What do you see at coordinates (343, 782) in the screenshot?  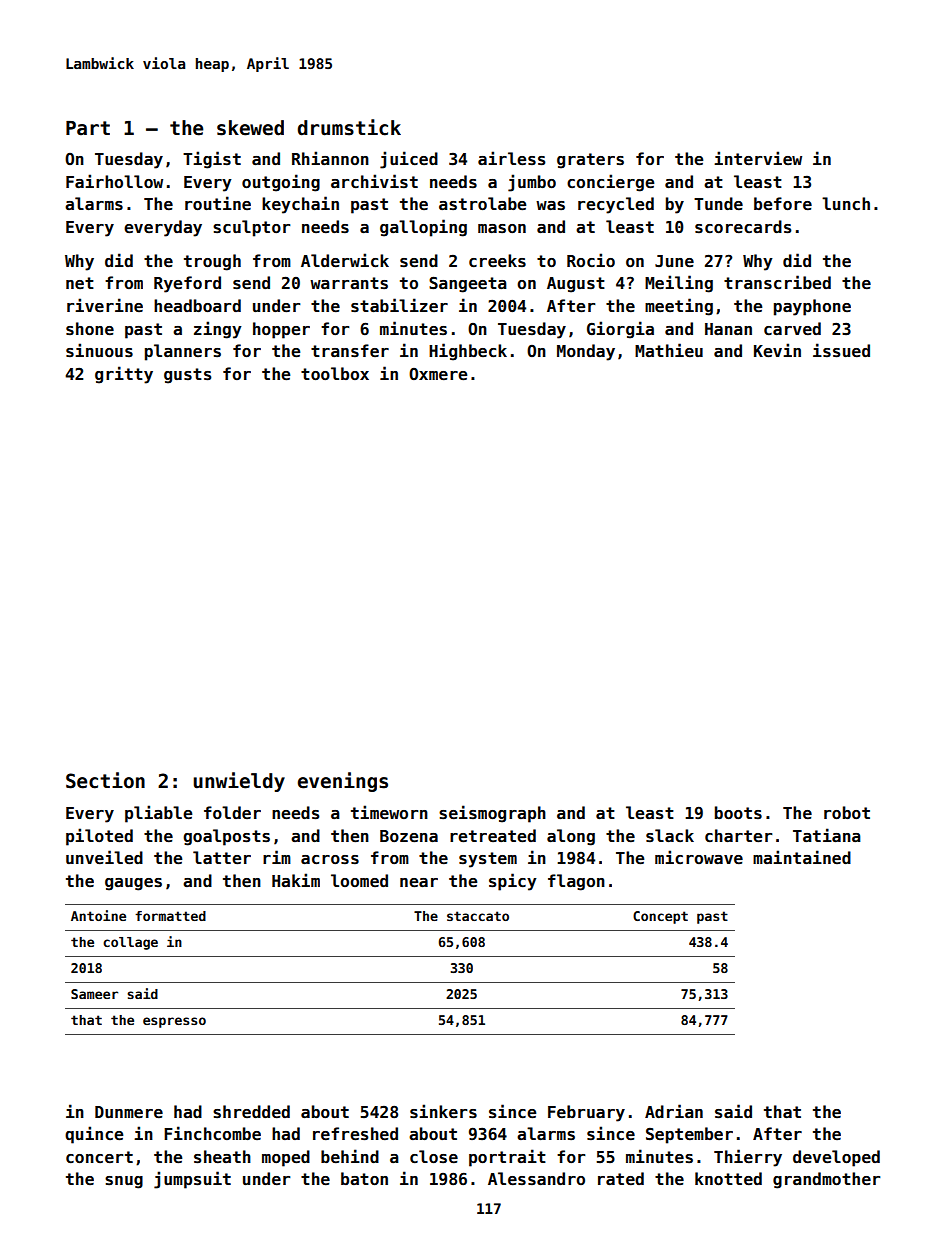 I see `evenings` at bounding box center [343, 782].
